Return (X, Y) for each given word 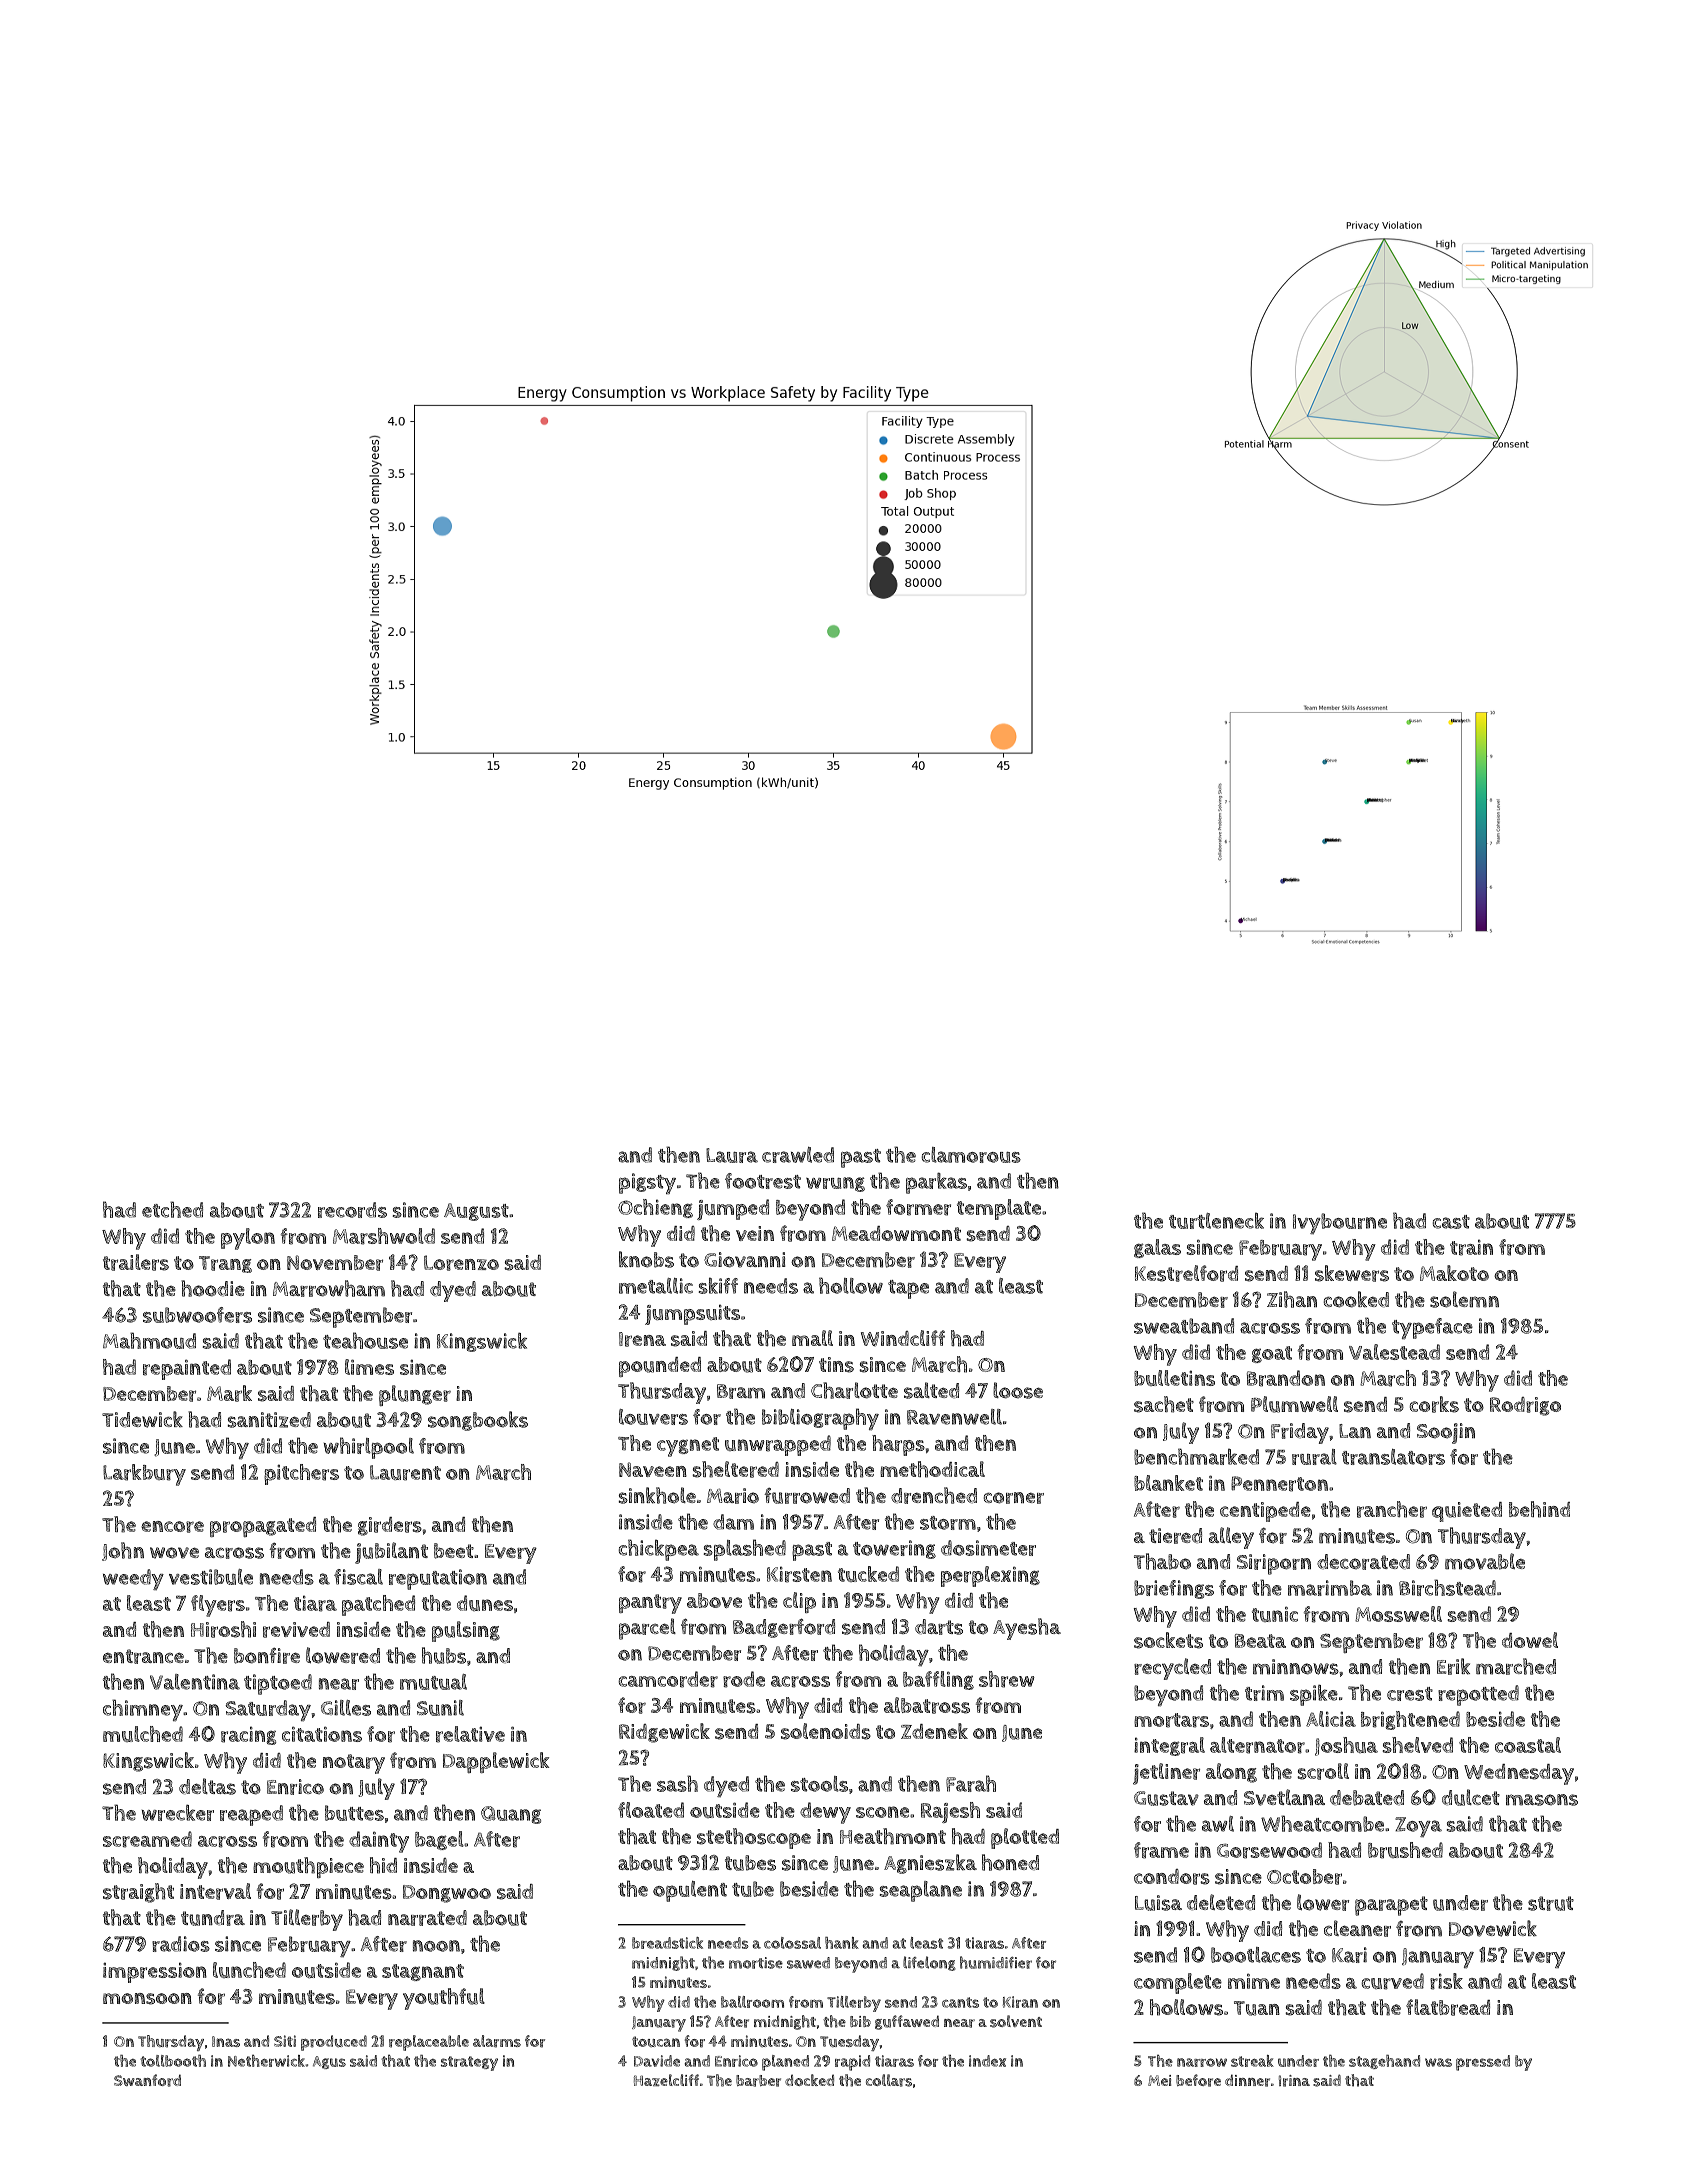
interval (215, 1891)
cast (1451, 1222)
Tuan (1257, 2008)
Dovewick (1493, 1928)
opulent (690, 1891)
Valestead (1394, 1352)
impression (155, 1972)
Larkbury (144, 1475)
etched (172, 1209)
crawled (798, 1155)
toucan (656, 2041)
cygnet (688, 1447)
